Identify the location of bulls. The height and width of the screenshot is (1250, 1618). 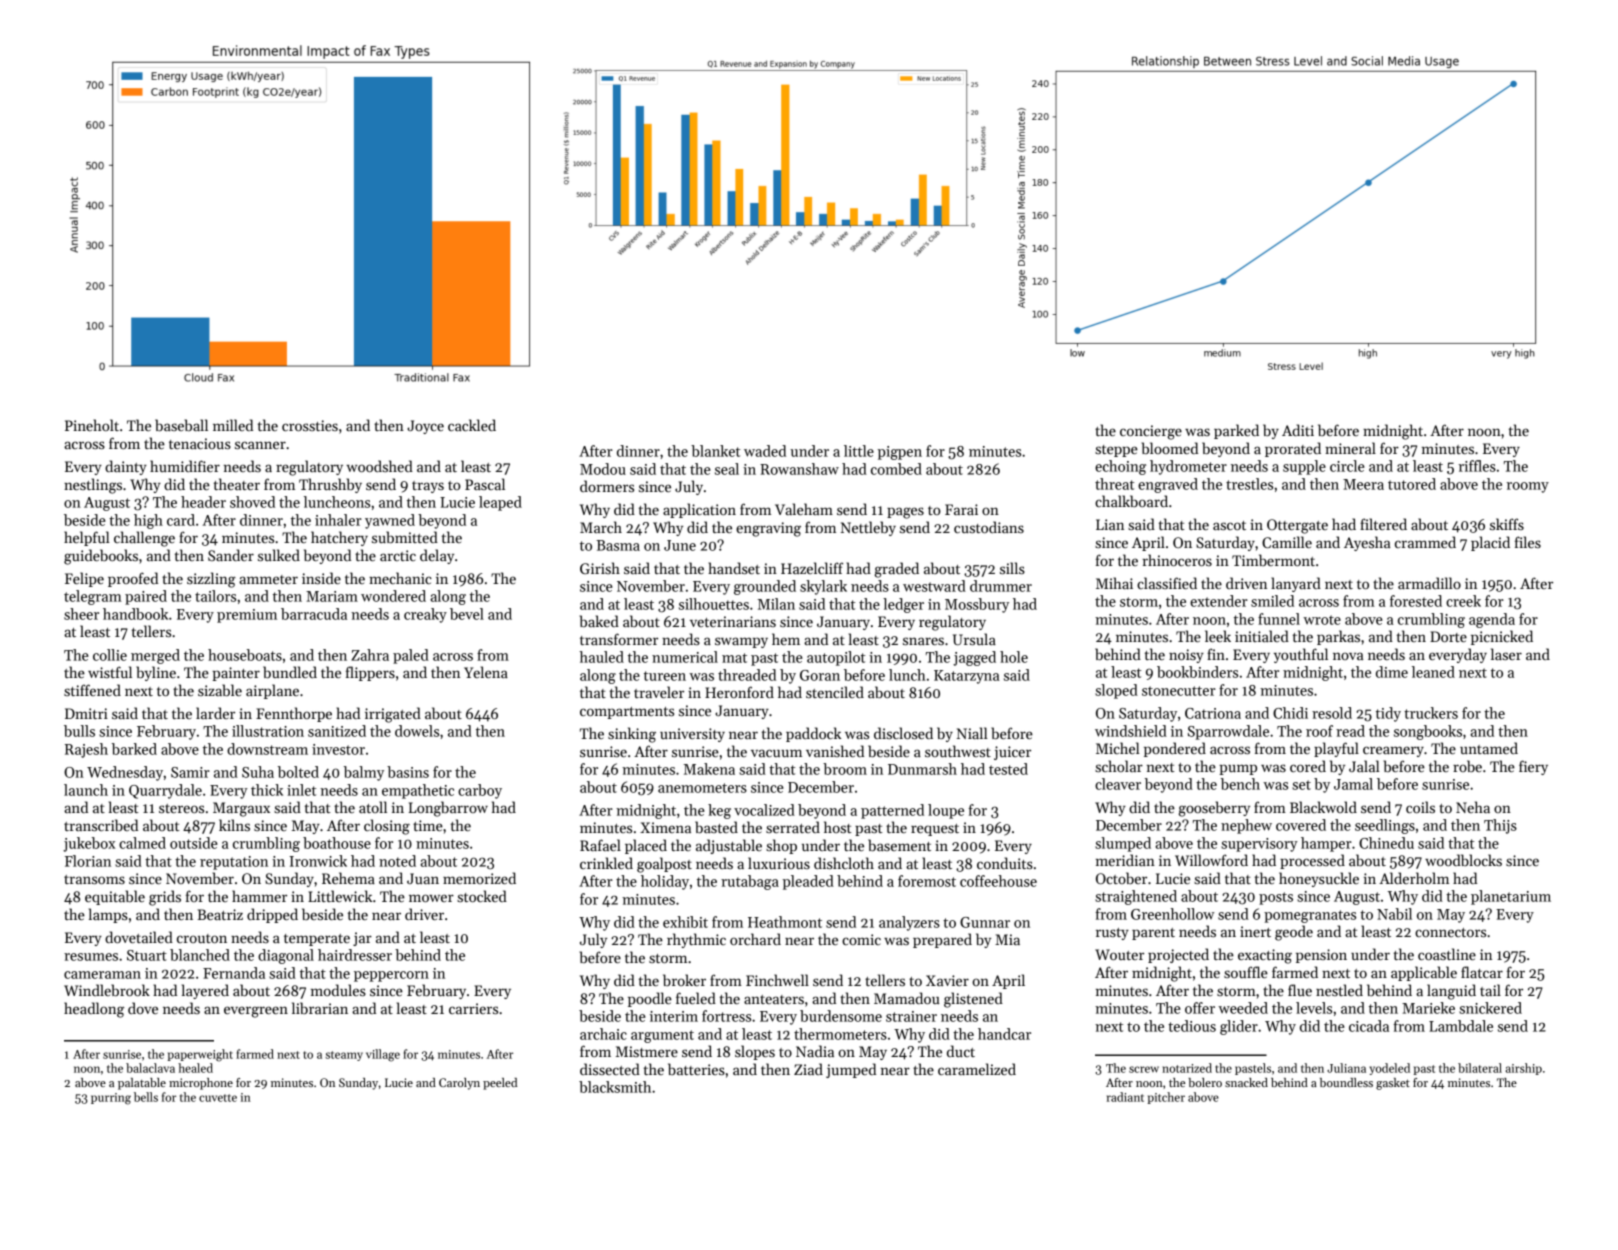
(79, 731).
